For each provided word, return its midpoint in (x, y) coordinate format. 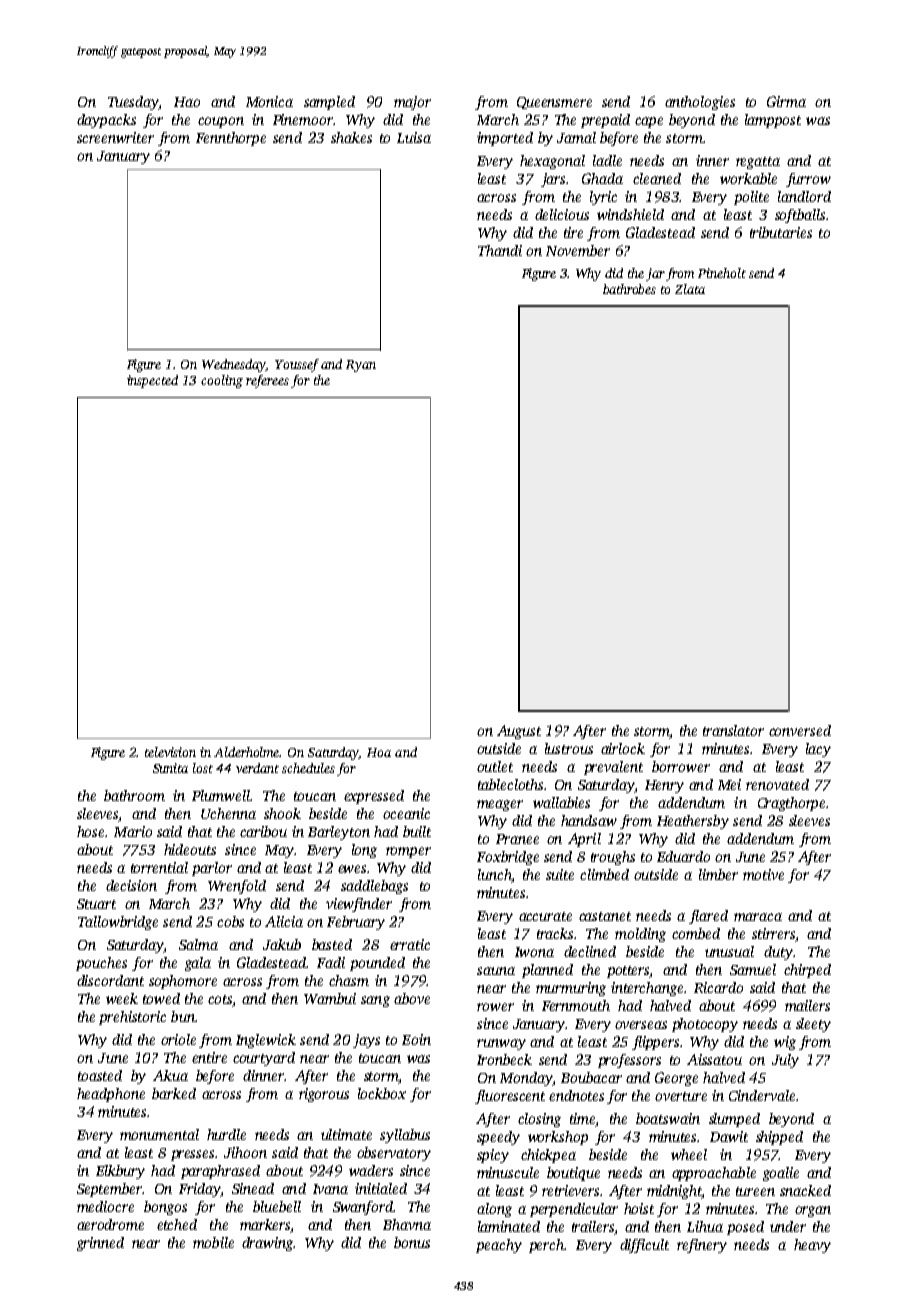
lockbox (382, 1093)
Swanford (363, 1208)
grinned (100, 1244)
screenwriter (115, 137)
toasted (100, 1075)
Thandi (500, 250)
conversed (800, 730)
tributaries (781, 232)
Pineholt (722, 273)
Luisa (414, 137)
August (519, 732)
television (170, 752)
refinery (702, 1246)
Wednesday (234, 365)
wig (785, 1043)
